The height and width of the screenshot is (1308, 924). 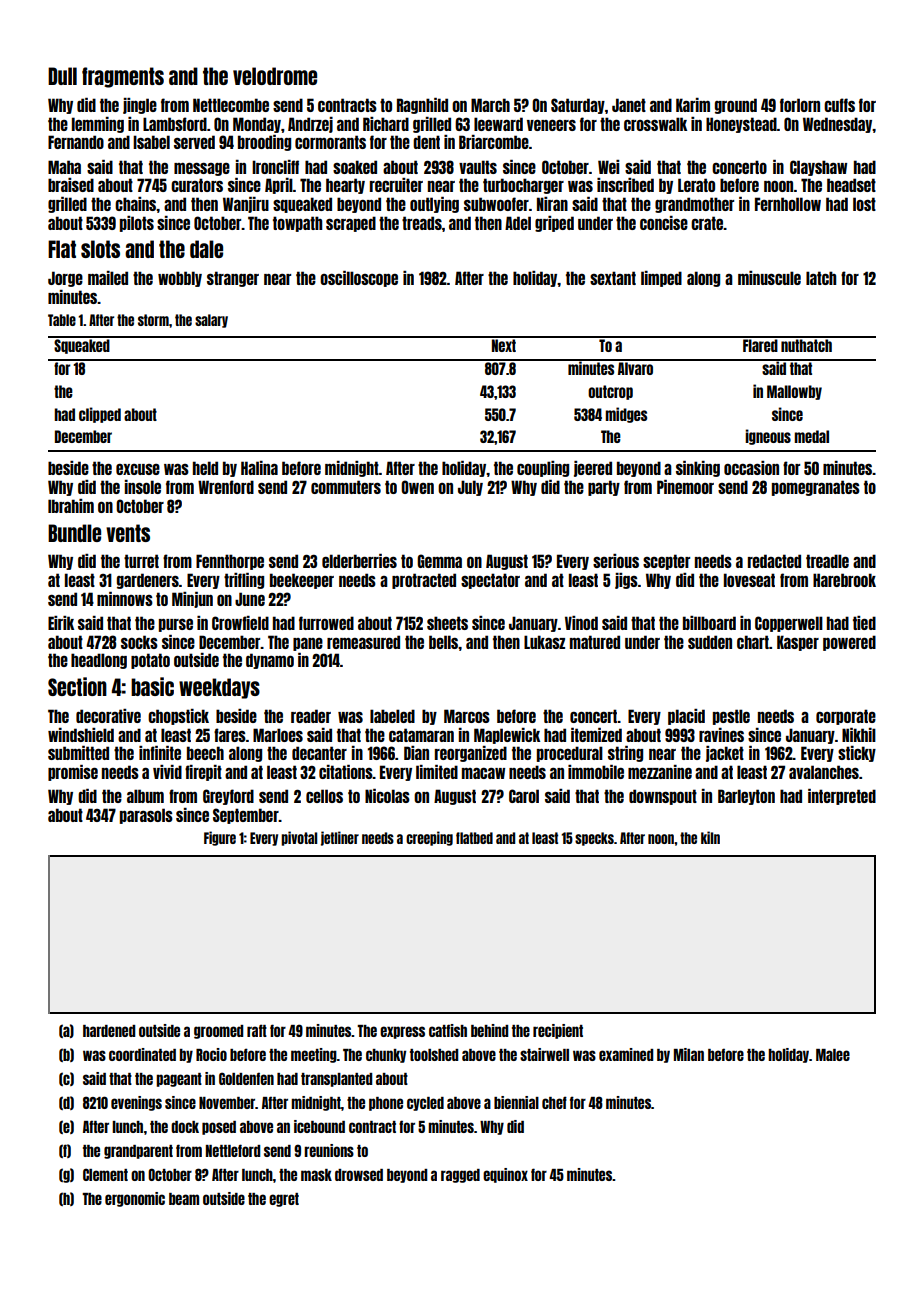 I want to click on egret, so click(x=284, y=1200).
